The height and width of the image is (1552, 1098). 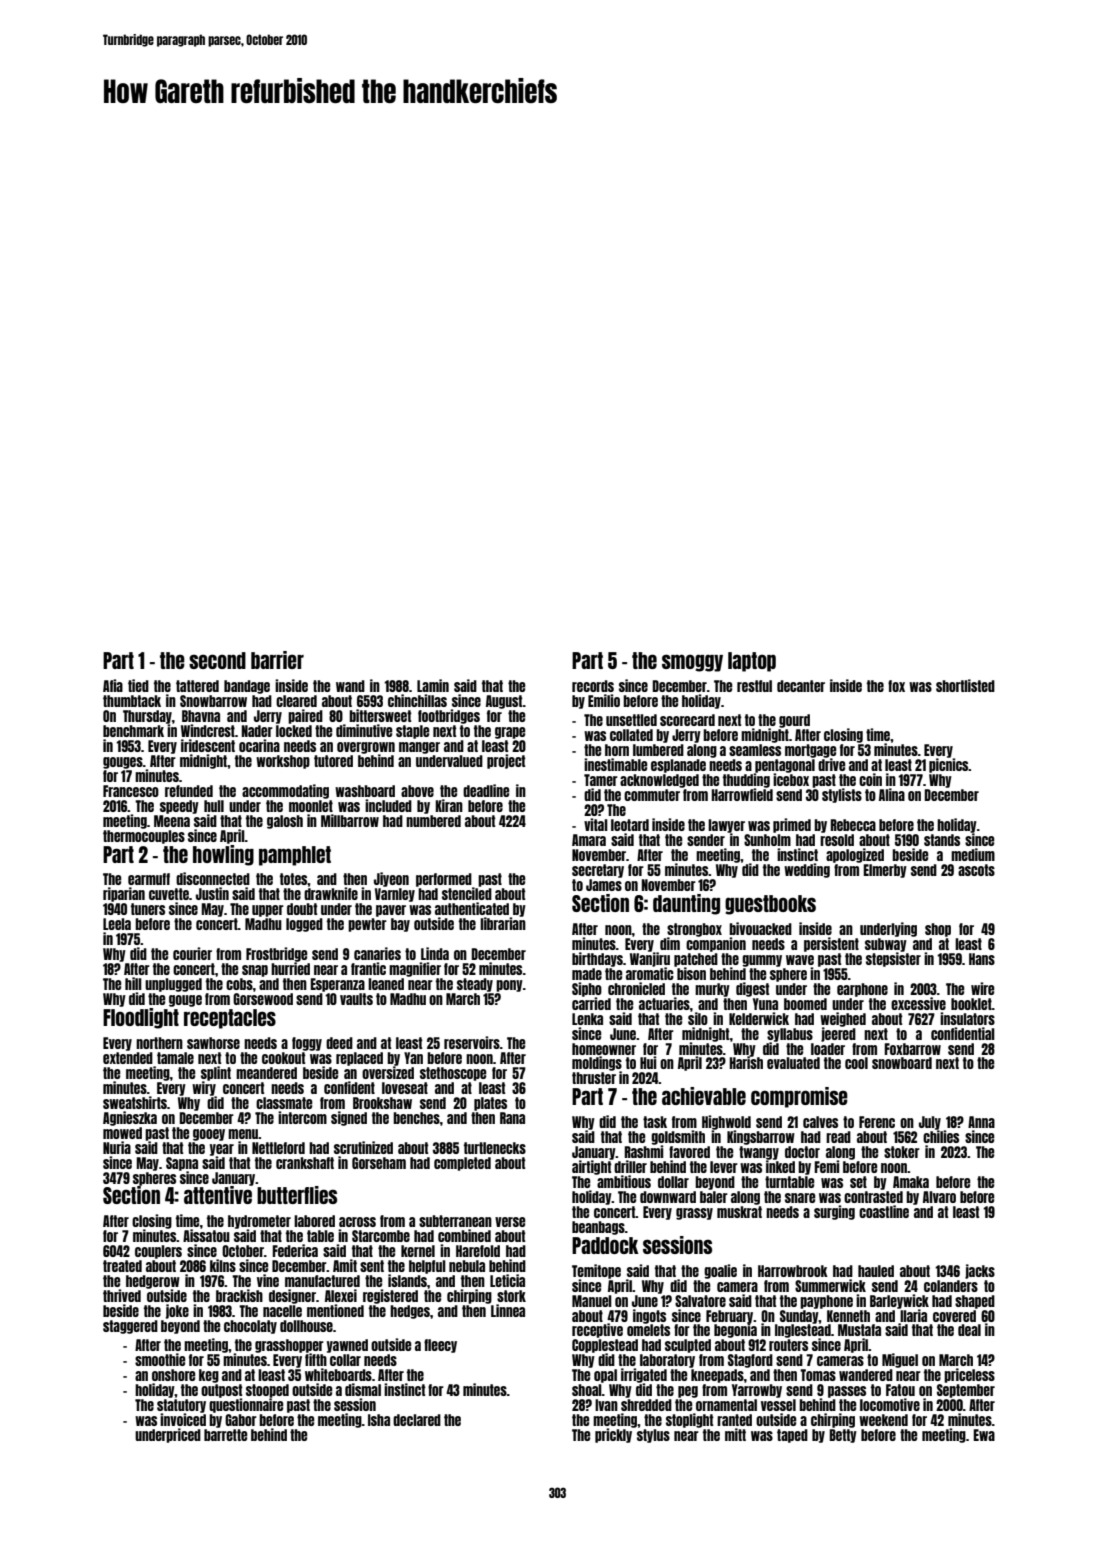 I want to click on pewter, so click(x=367, y=925).
